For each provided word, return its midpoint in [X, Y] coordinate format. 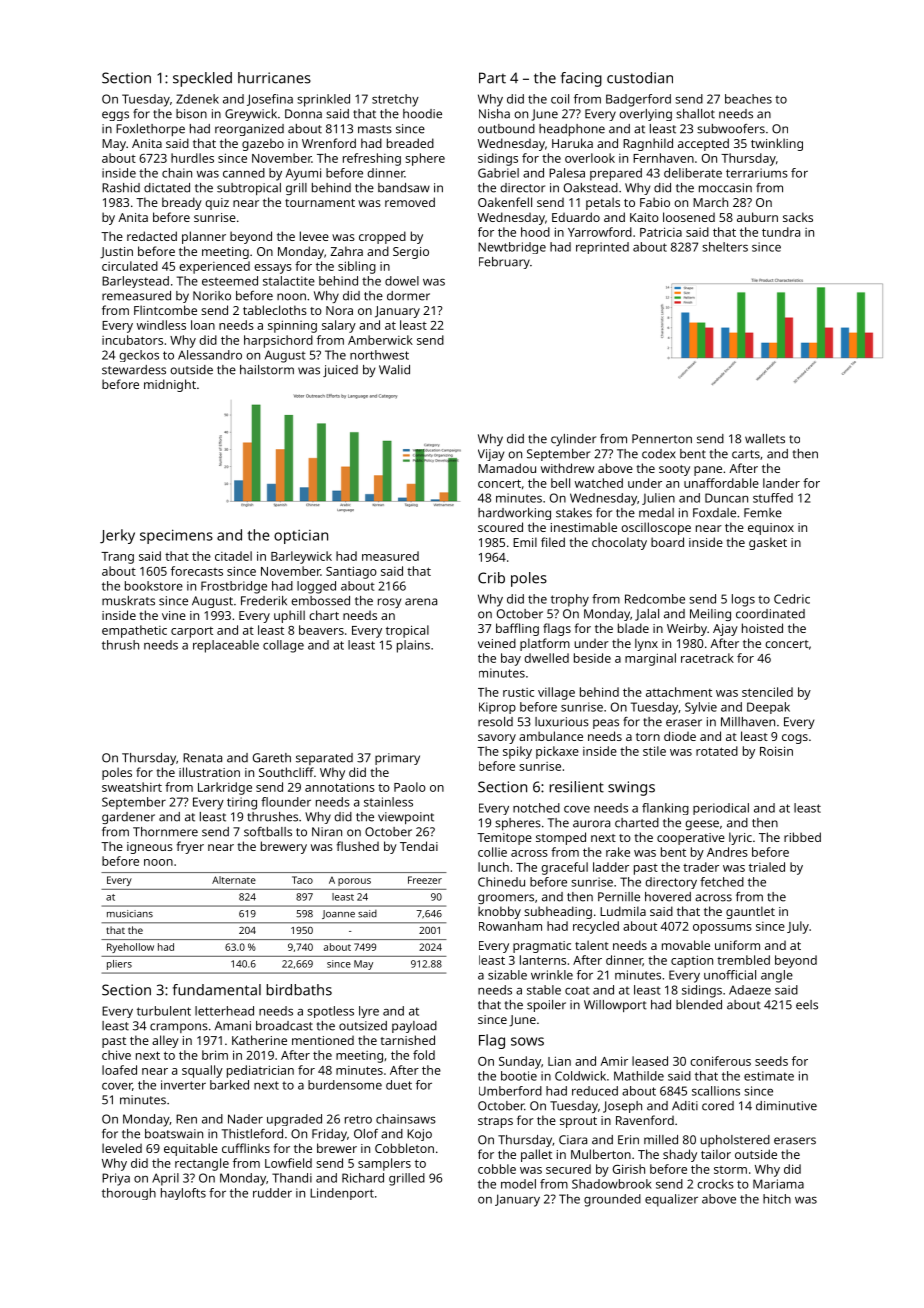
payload [414, 1027]
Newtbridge [512, 248]
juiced [340, 371]
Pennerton [662, 439]
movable [686, 945]
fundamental [217, 990]
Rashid [121, 188]
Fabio [655, 202]
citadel [233, 556]
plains [413, 646]
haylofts [183, 1194]
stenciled [767, 692]
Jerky [117, 536]
